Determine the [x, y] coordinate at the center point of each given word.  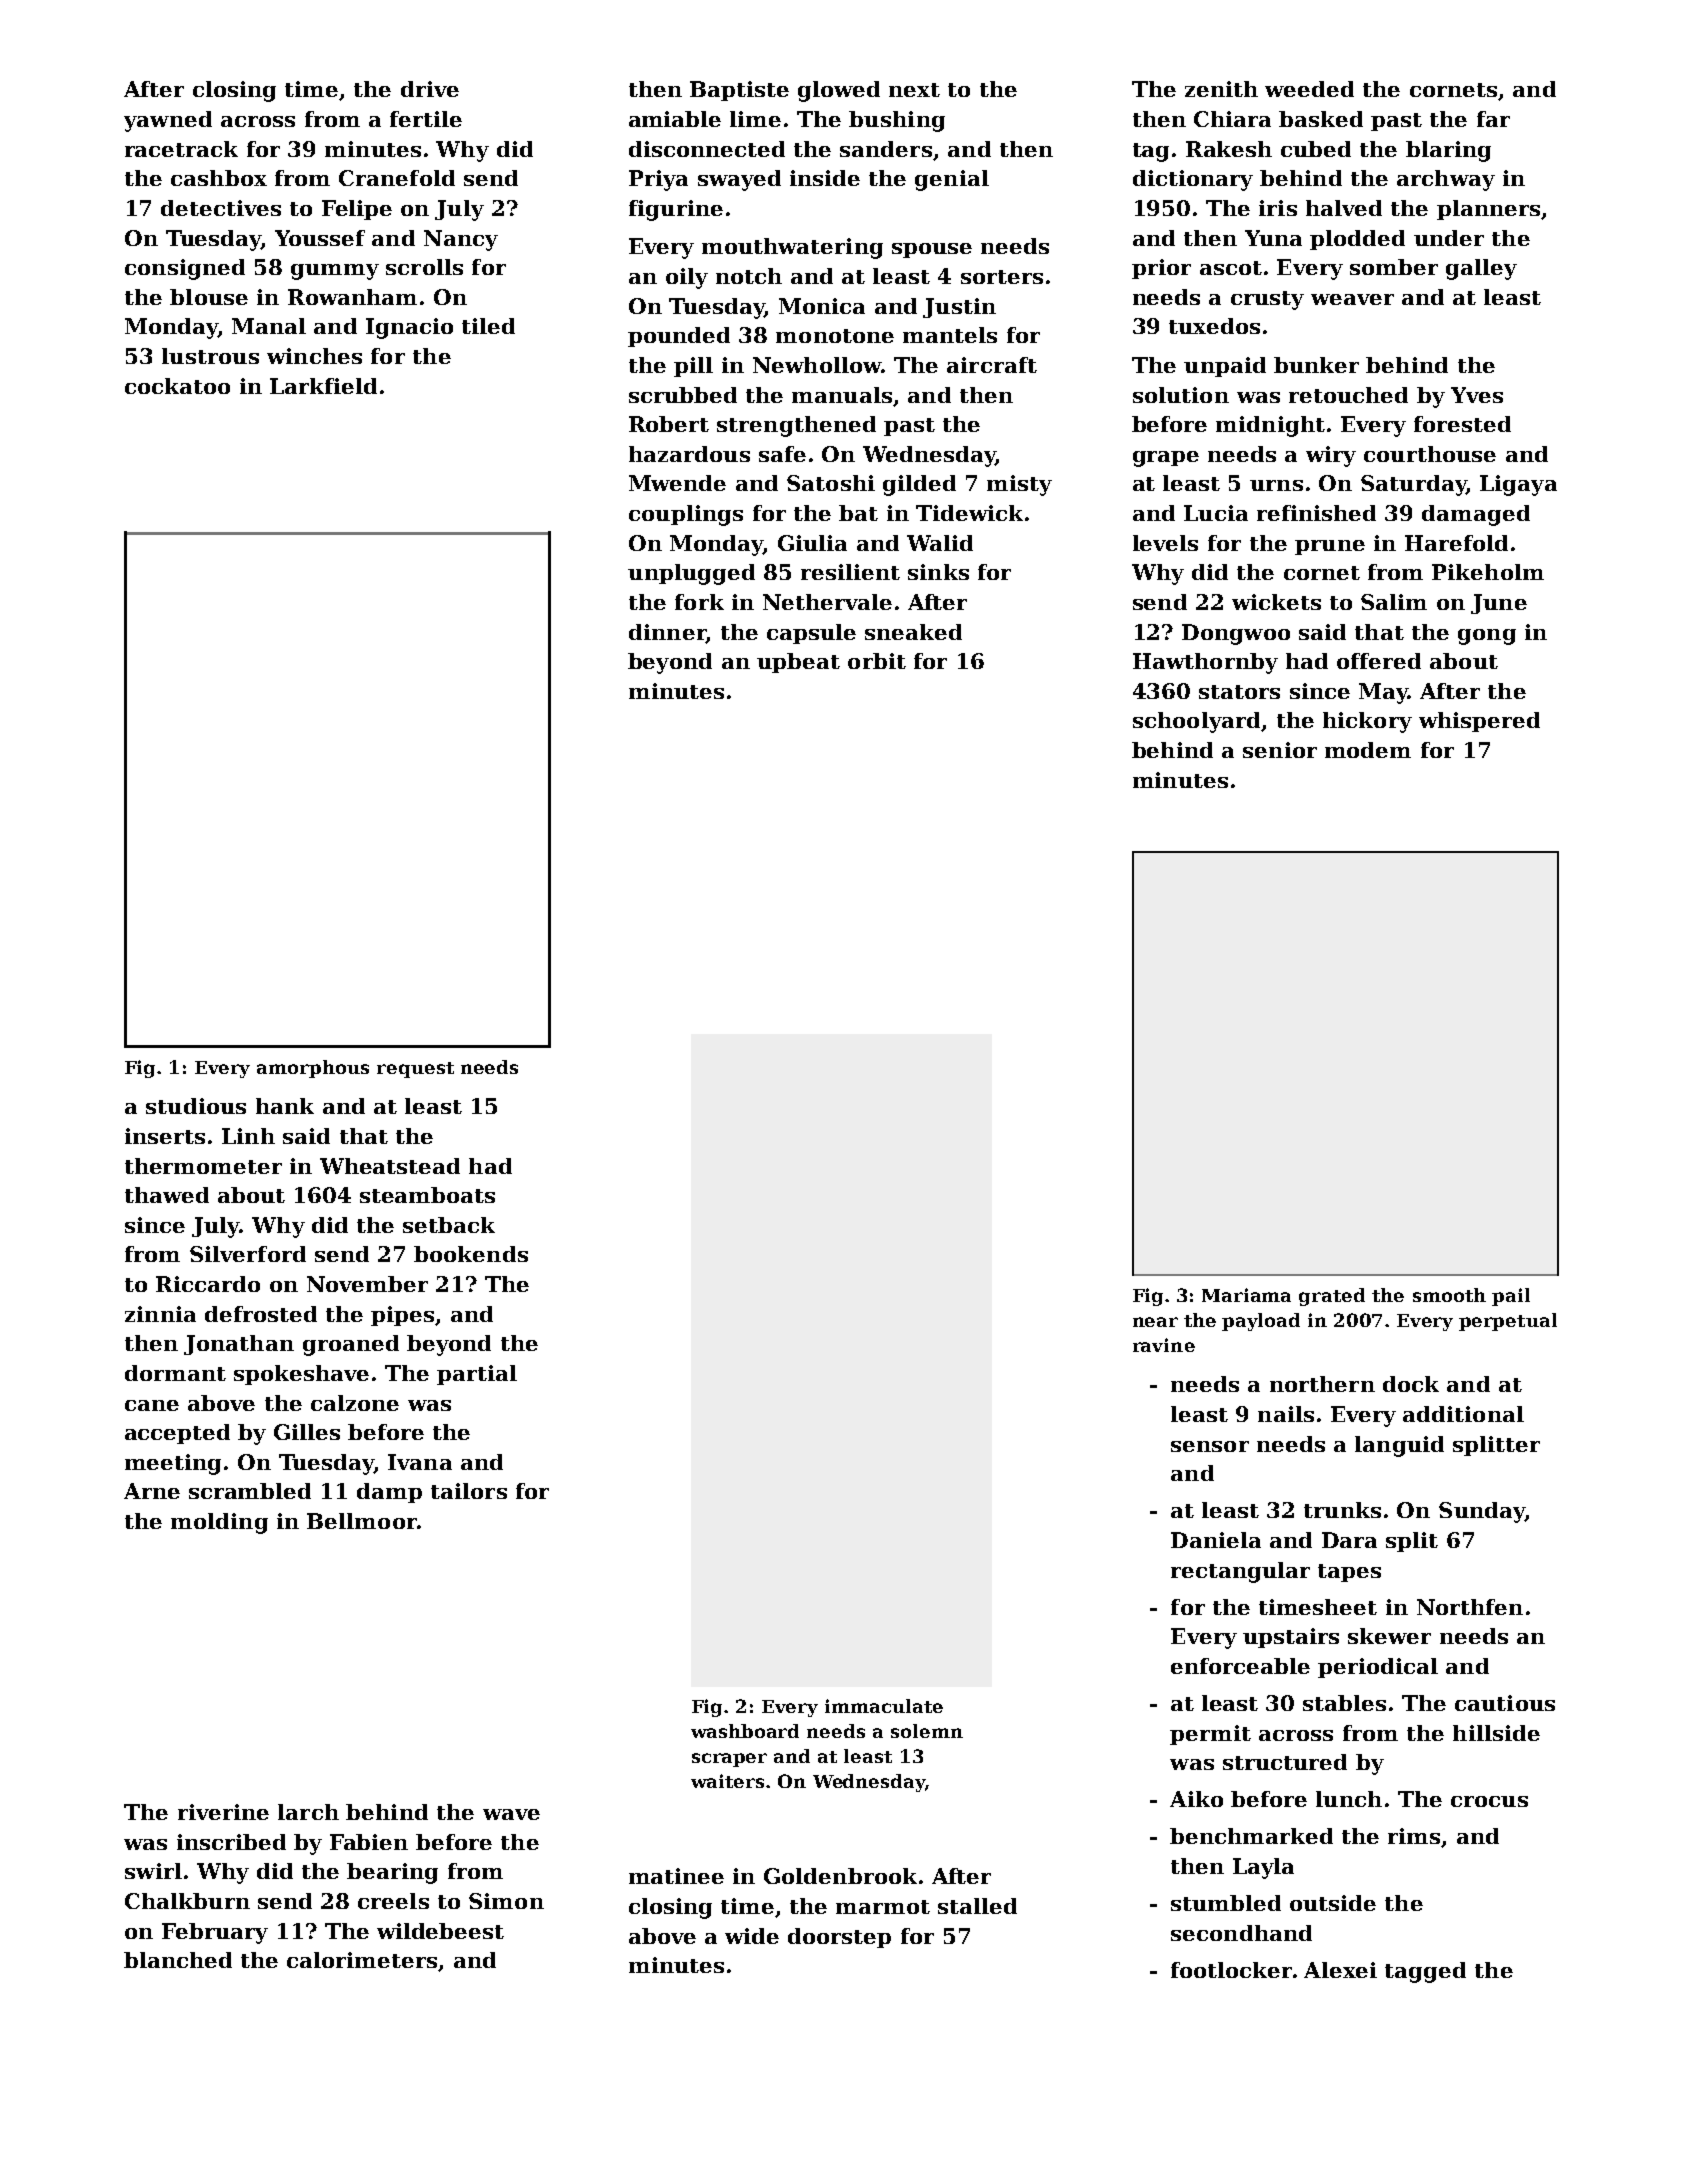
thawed [167, 1195]
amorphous [313, 1069]
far [1493, 119]
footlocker [1231, 1970]
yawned [168, 121]
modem [1368, 750]
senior [1280, 750]
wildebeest [440, 1931]
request [415, 1070]
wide [752, 1936]
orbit [877, 661]
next [914, 90]
